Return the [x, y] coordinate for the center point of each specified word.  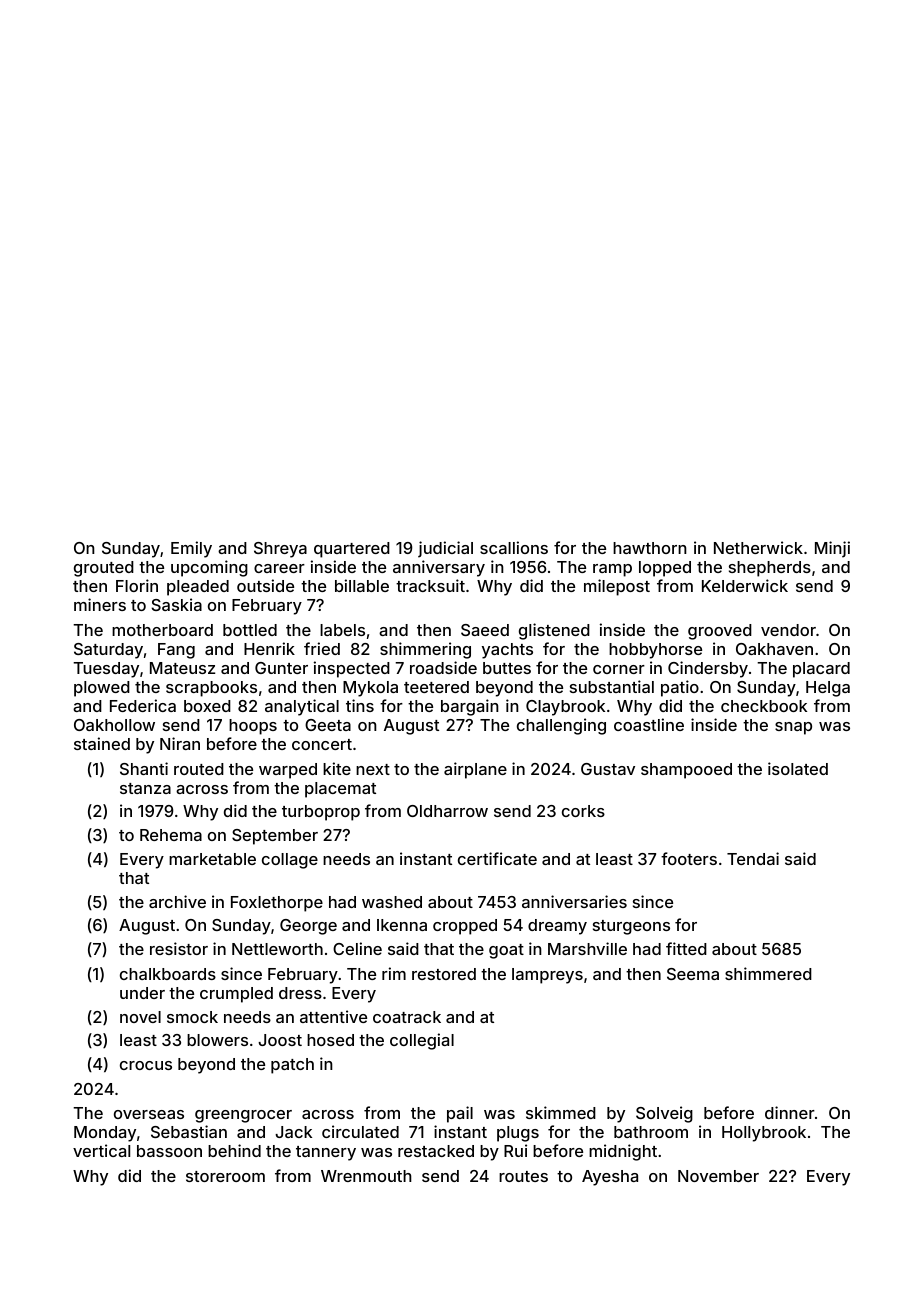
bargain [470, 707]
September [275, 837]
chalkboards [168, 974]
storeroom [225, 1176]
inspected [352, 669]
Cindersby [708, 669]
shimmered [768, 973]
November [718, 1176]
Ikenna [402, 925]
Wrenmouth [366, 1176]
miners [100, 604]
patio [680, 688]
